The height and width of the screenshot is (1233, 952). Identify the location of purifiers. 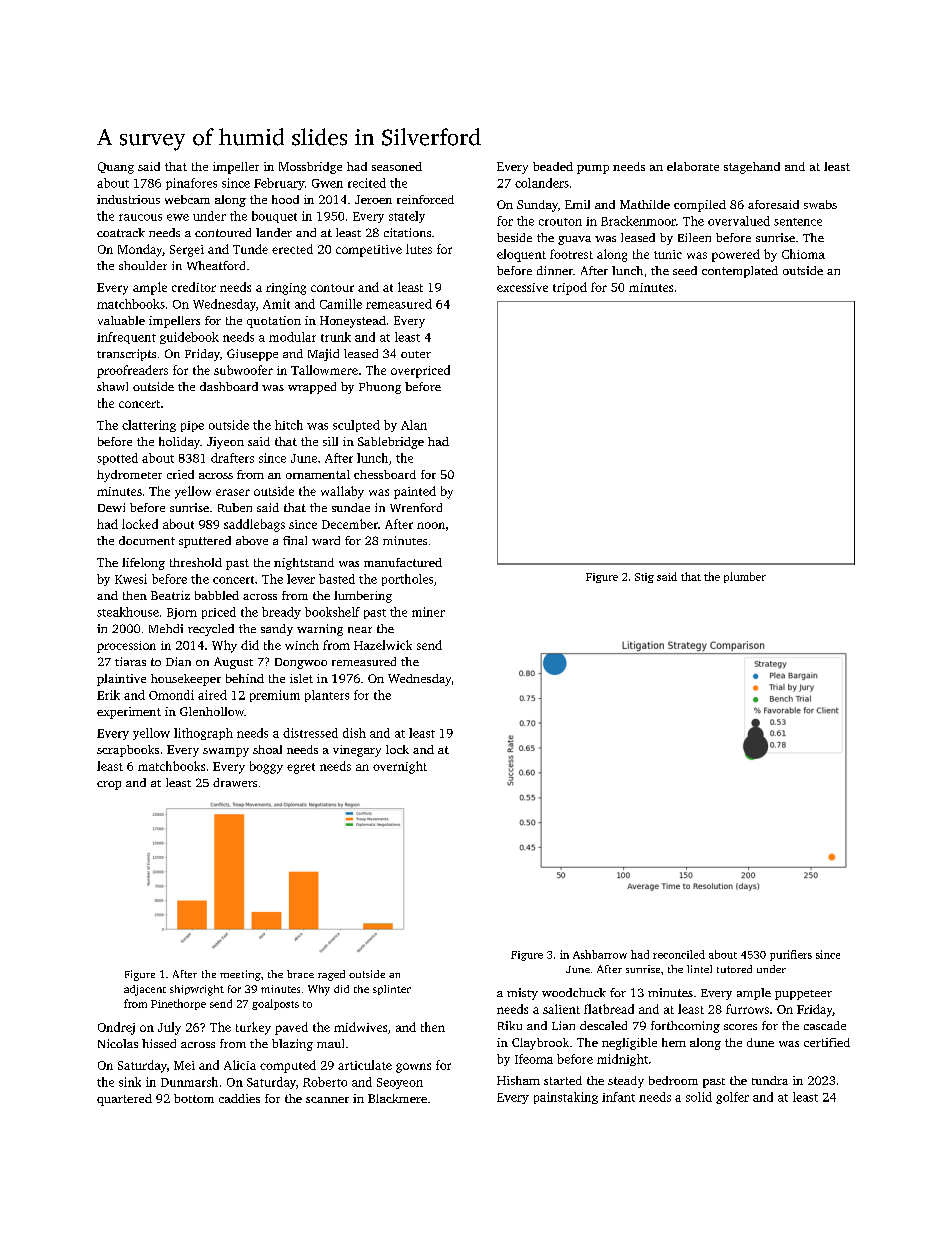
(791, 955).
